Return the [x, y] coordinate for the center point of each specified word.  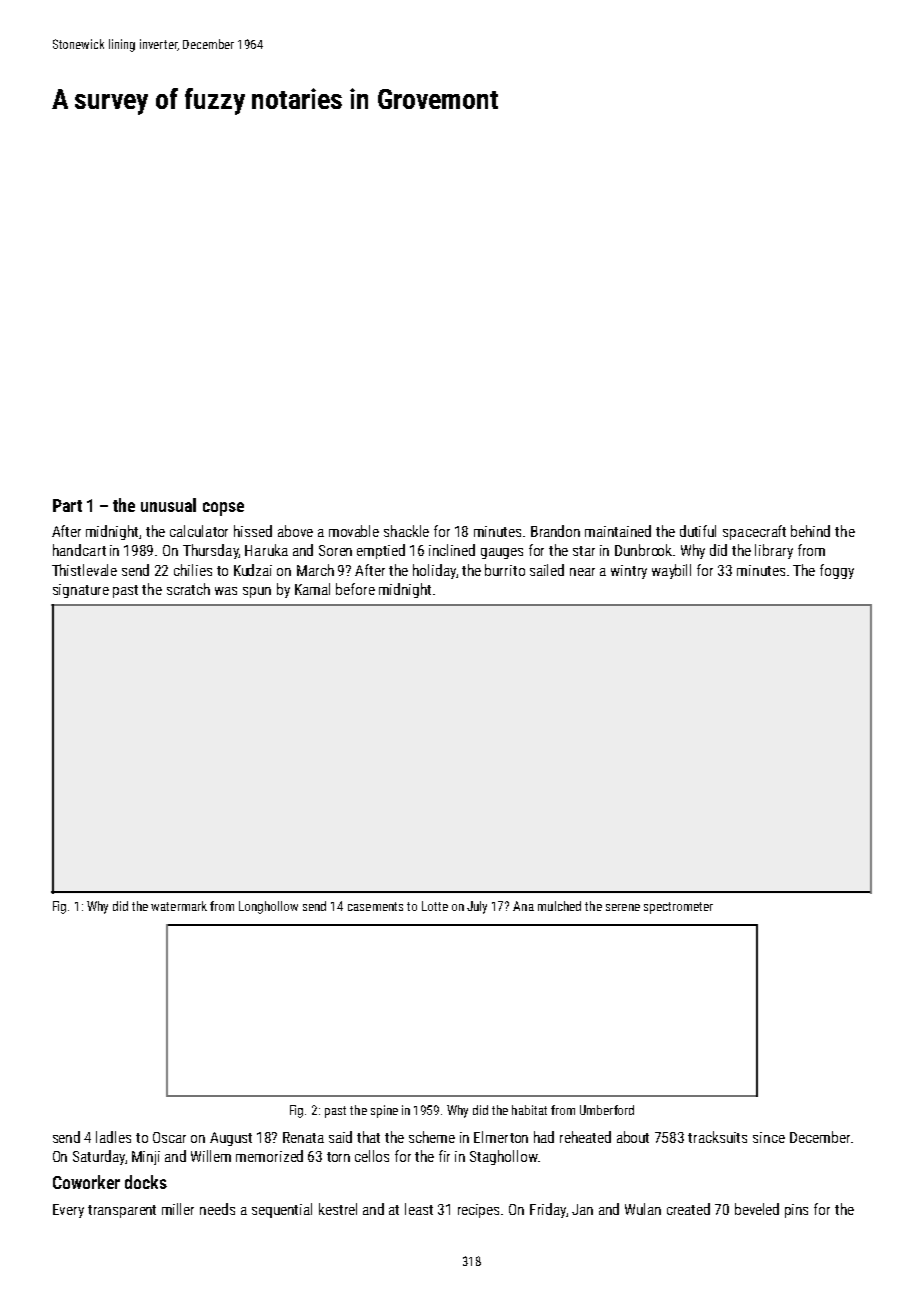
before [355, 589]
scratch [188, 589]
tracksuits [717, 1137]
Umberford [607, 1110]
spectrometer [678, 908]
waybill [671, 571]
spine [384, 1111]
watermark [179, 906]
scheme [432, 1137]
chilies [193, 570]
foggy [837, 571]
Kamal [312, 589]
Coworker [86, 1182]
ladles [113, 1137]
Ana [523, 906]
